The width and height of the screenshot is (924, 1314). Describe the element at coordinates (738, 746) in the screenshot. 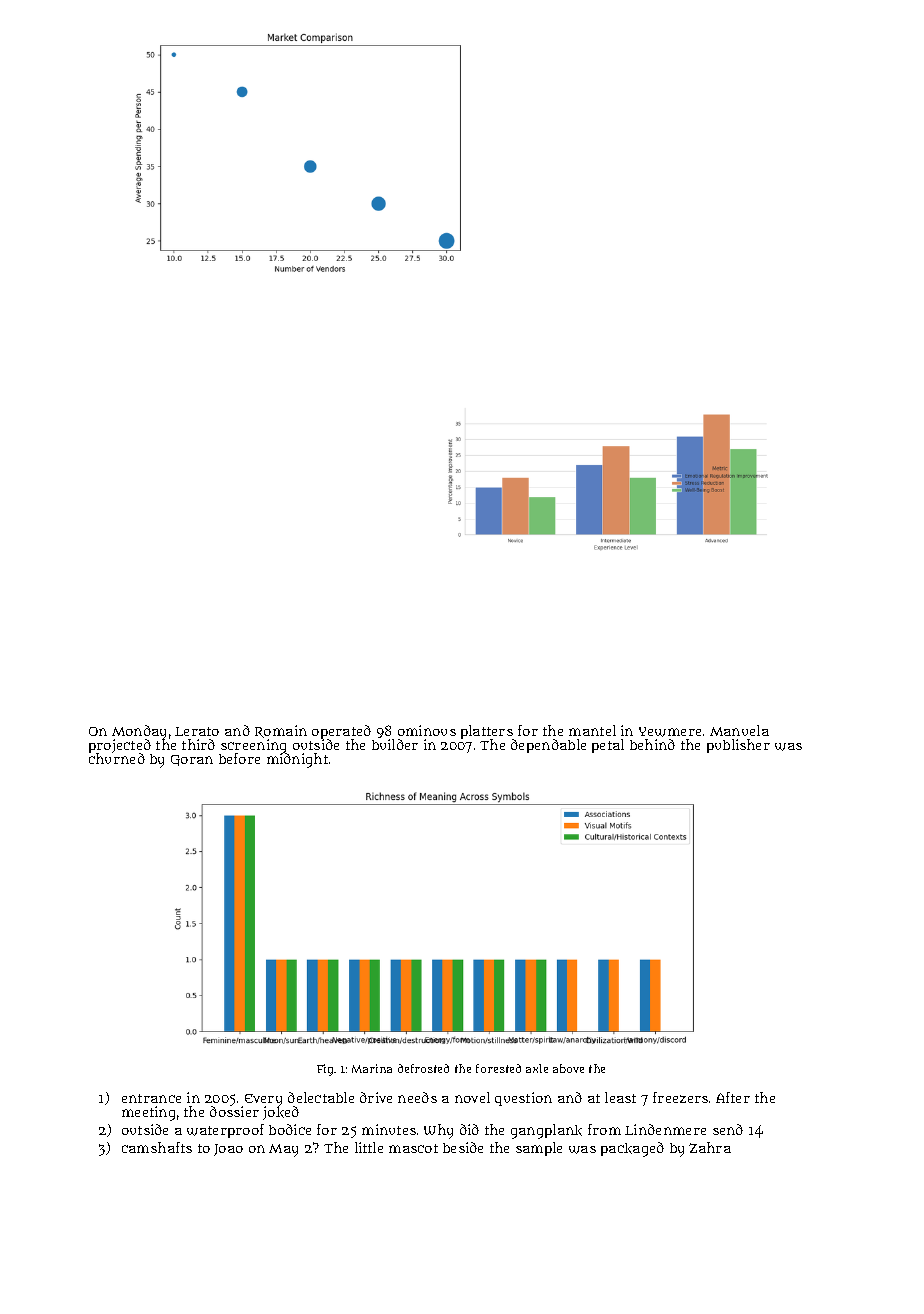

I see `publisher` at that location.
